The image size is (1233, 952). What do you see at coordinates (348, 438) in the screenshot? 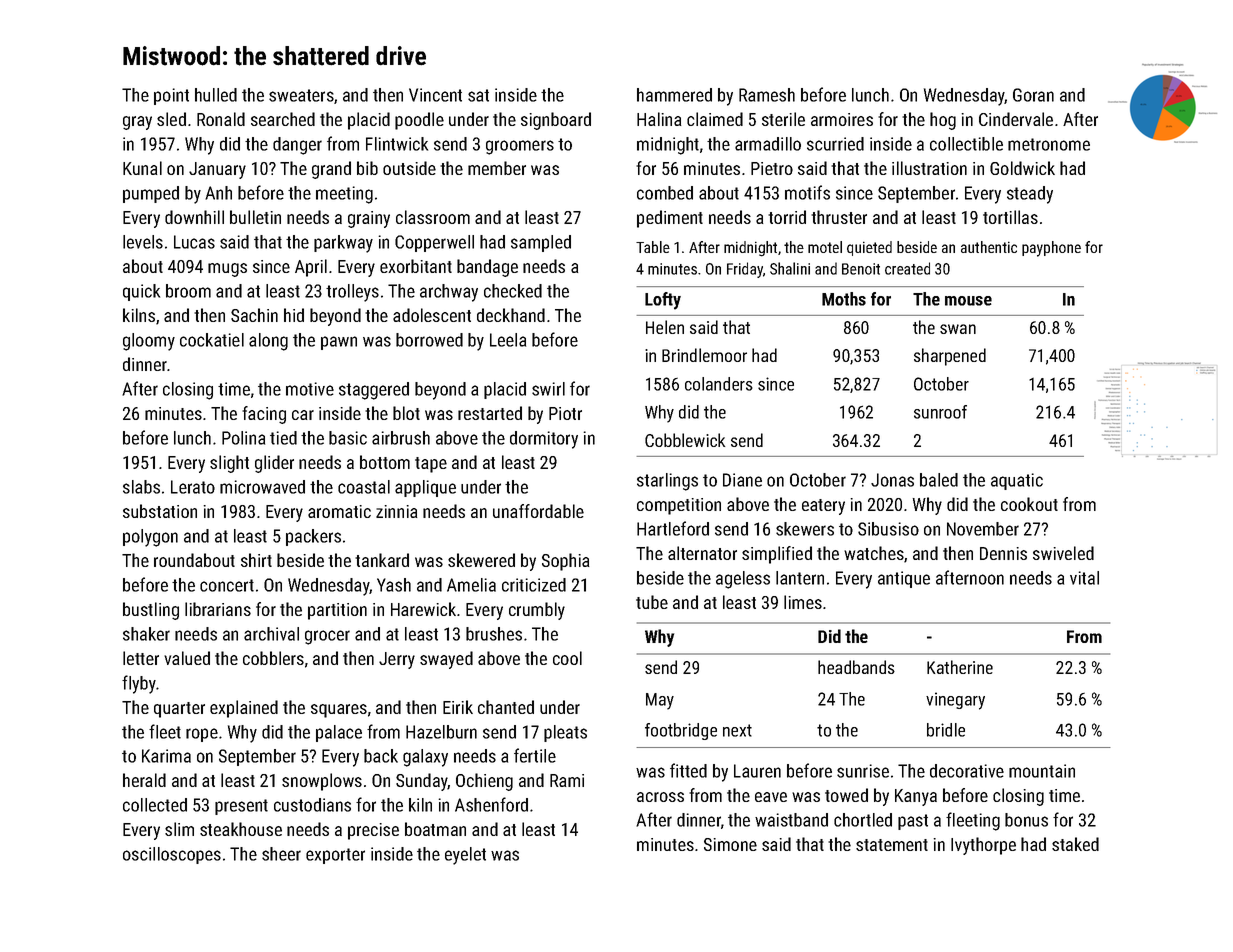
I see `basic` at bounding box center [348, 438].
